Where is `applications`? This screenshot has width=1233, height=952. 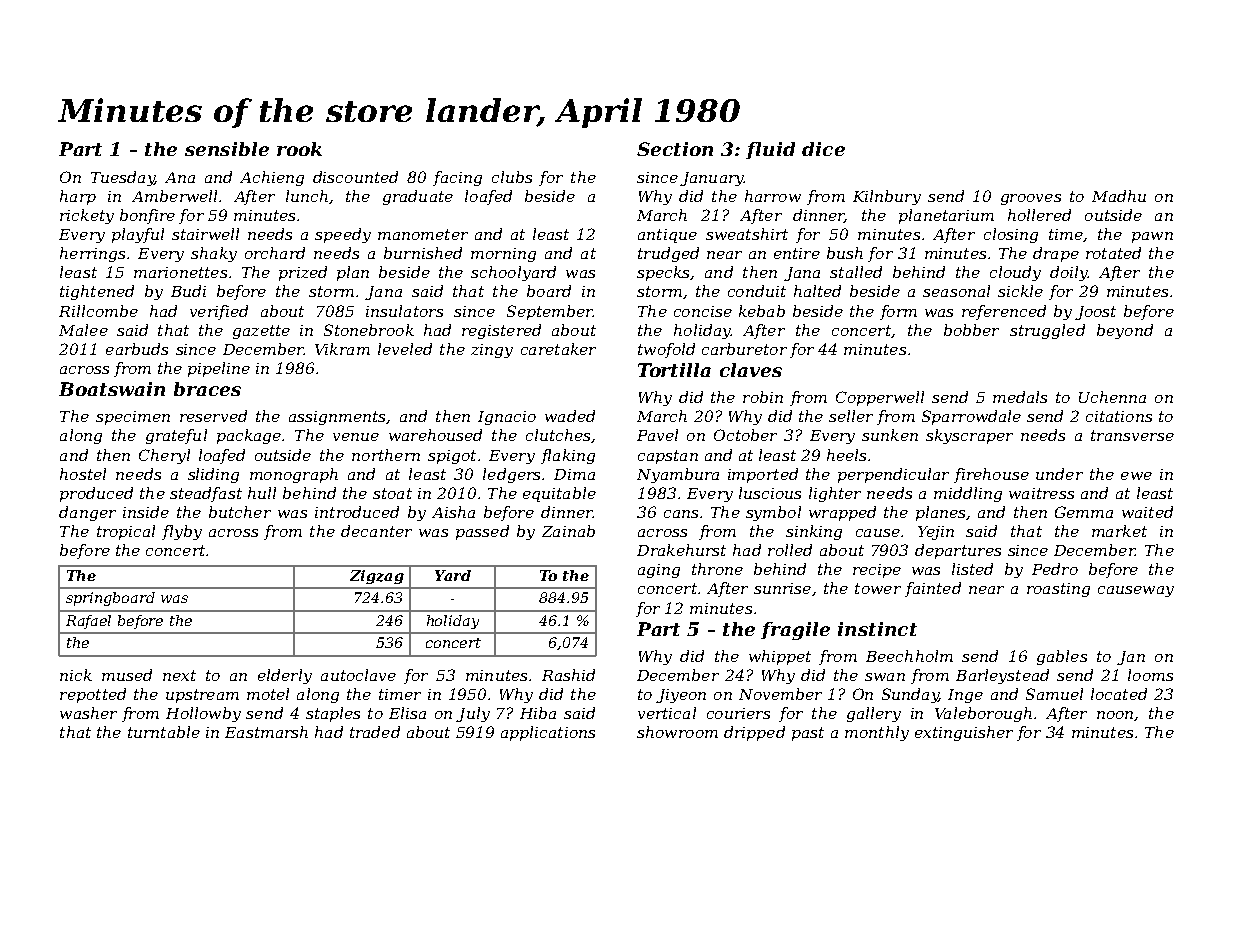 applications is located at coordinates (548, 733).
